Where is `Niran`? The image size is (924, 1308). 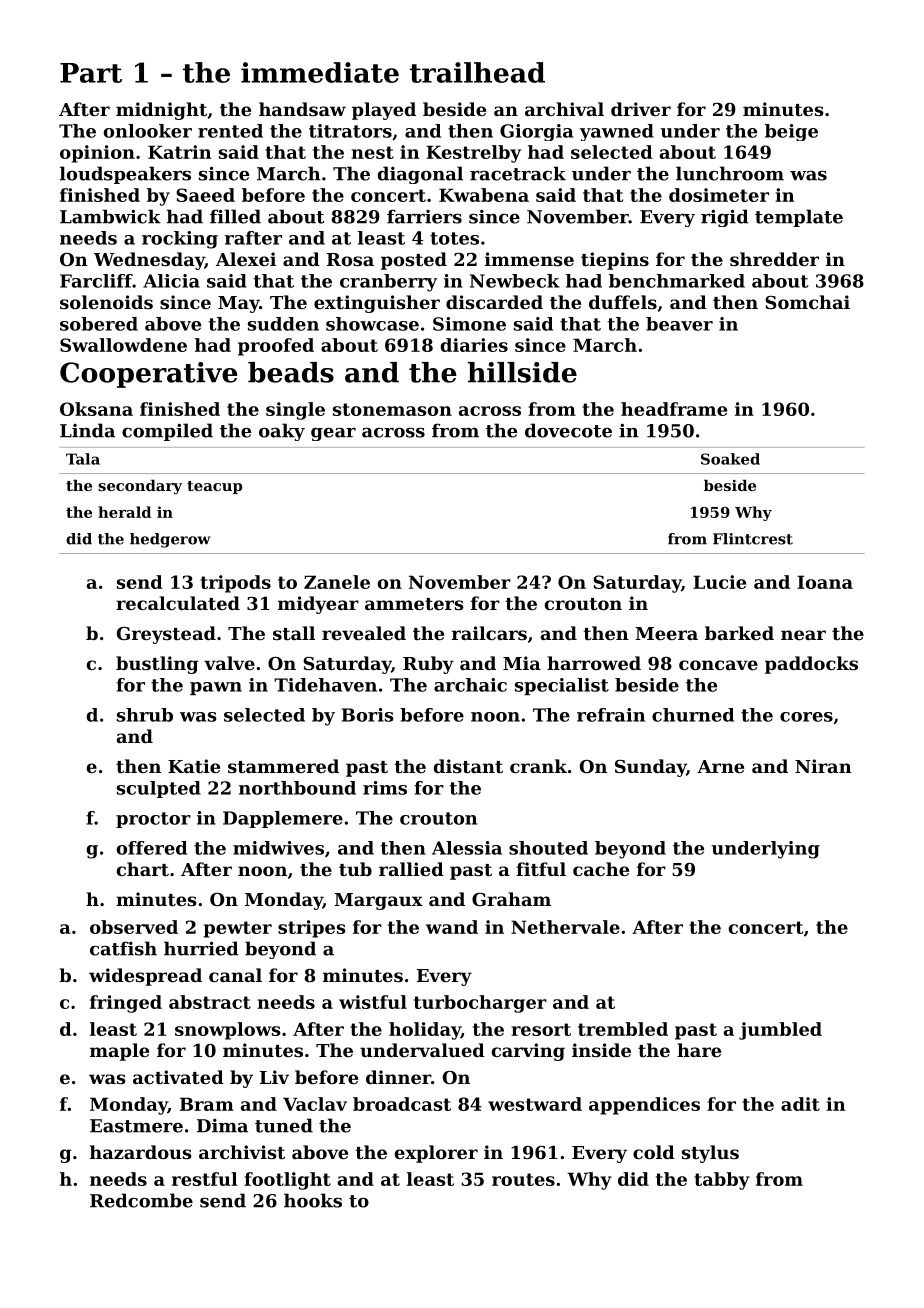 Niran is located at coordinates (823, 766).
